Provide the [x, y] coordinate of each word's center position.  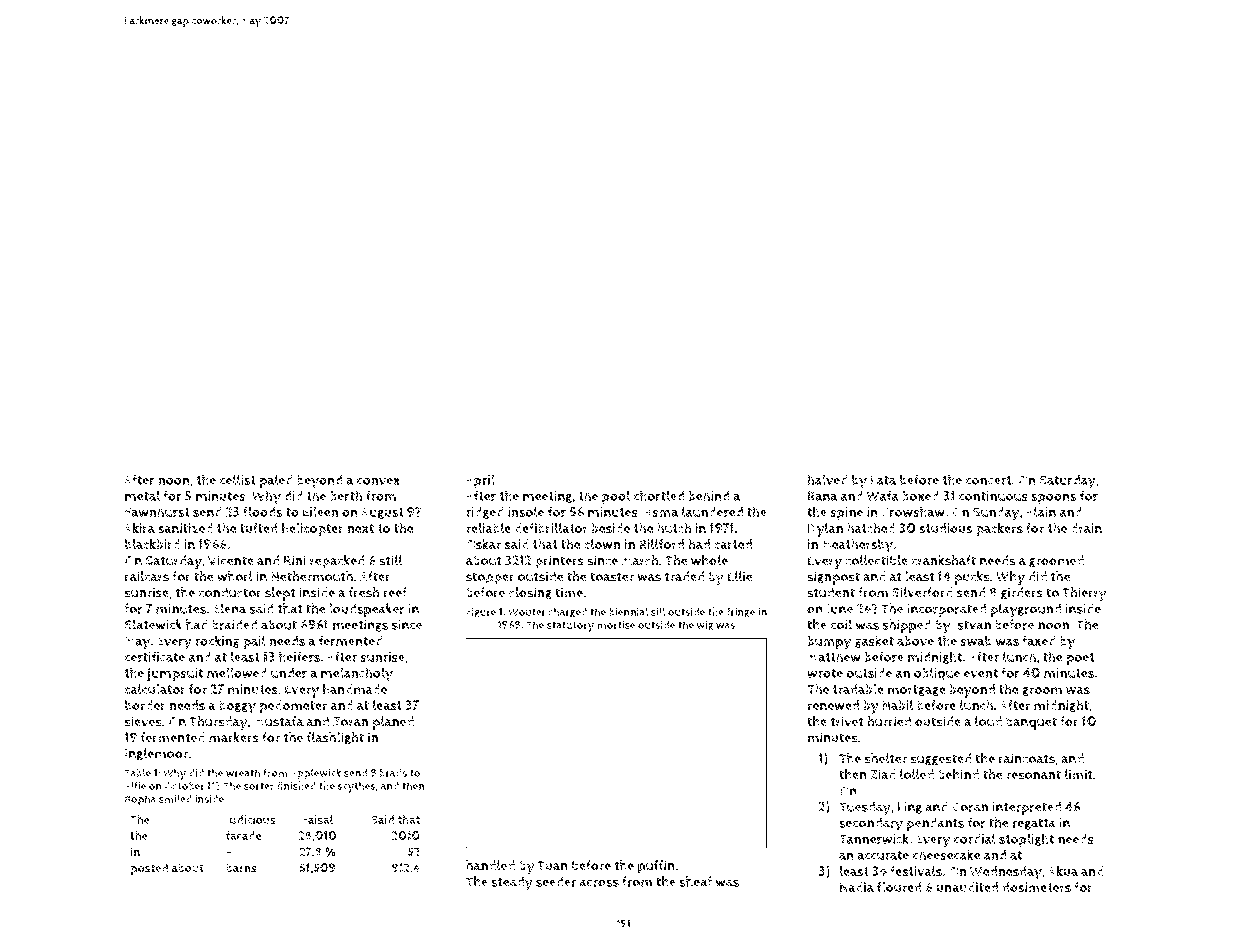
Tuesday [865, 808]
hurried [889, 721]
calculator [155, 689]
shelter [885, 758]
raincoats [1027, 758]
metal [142, 495]
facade [244, 835]
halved [827, 479]
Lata [883, 480]
